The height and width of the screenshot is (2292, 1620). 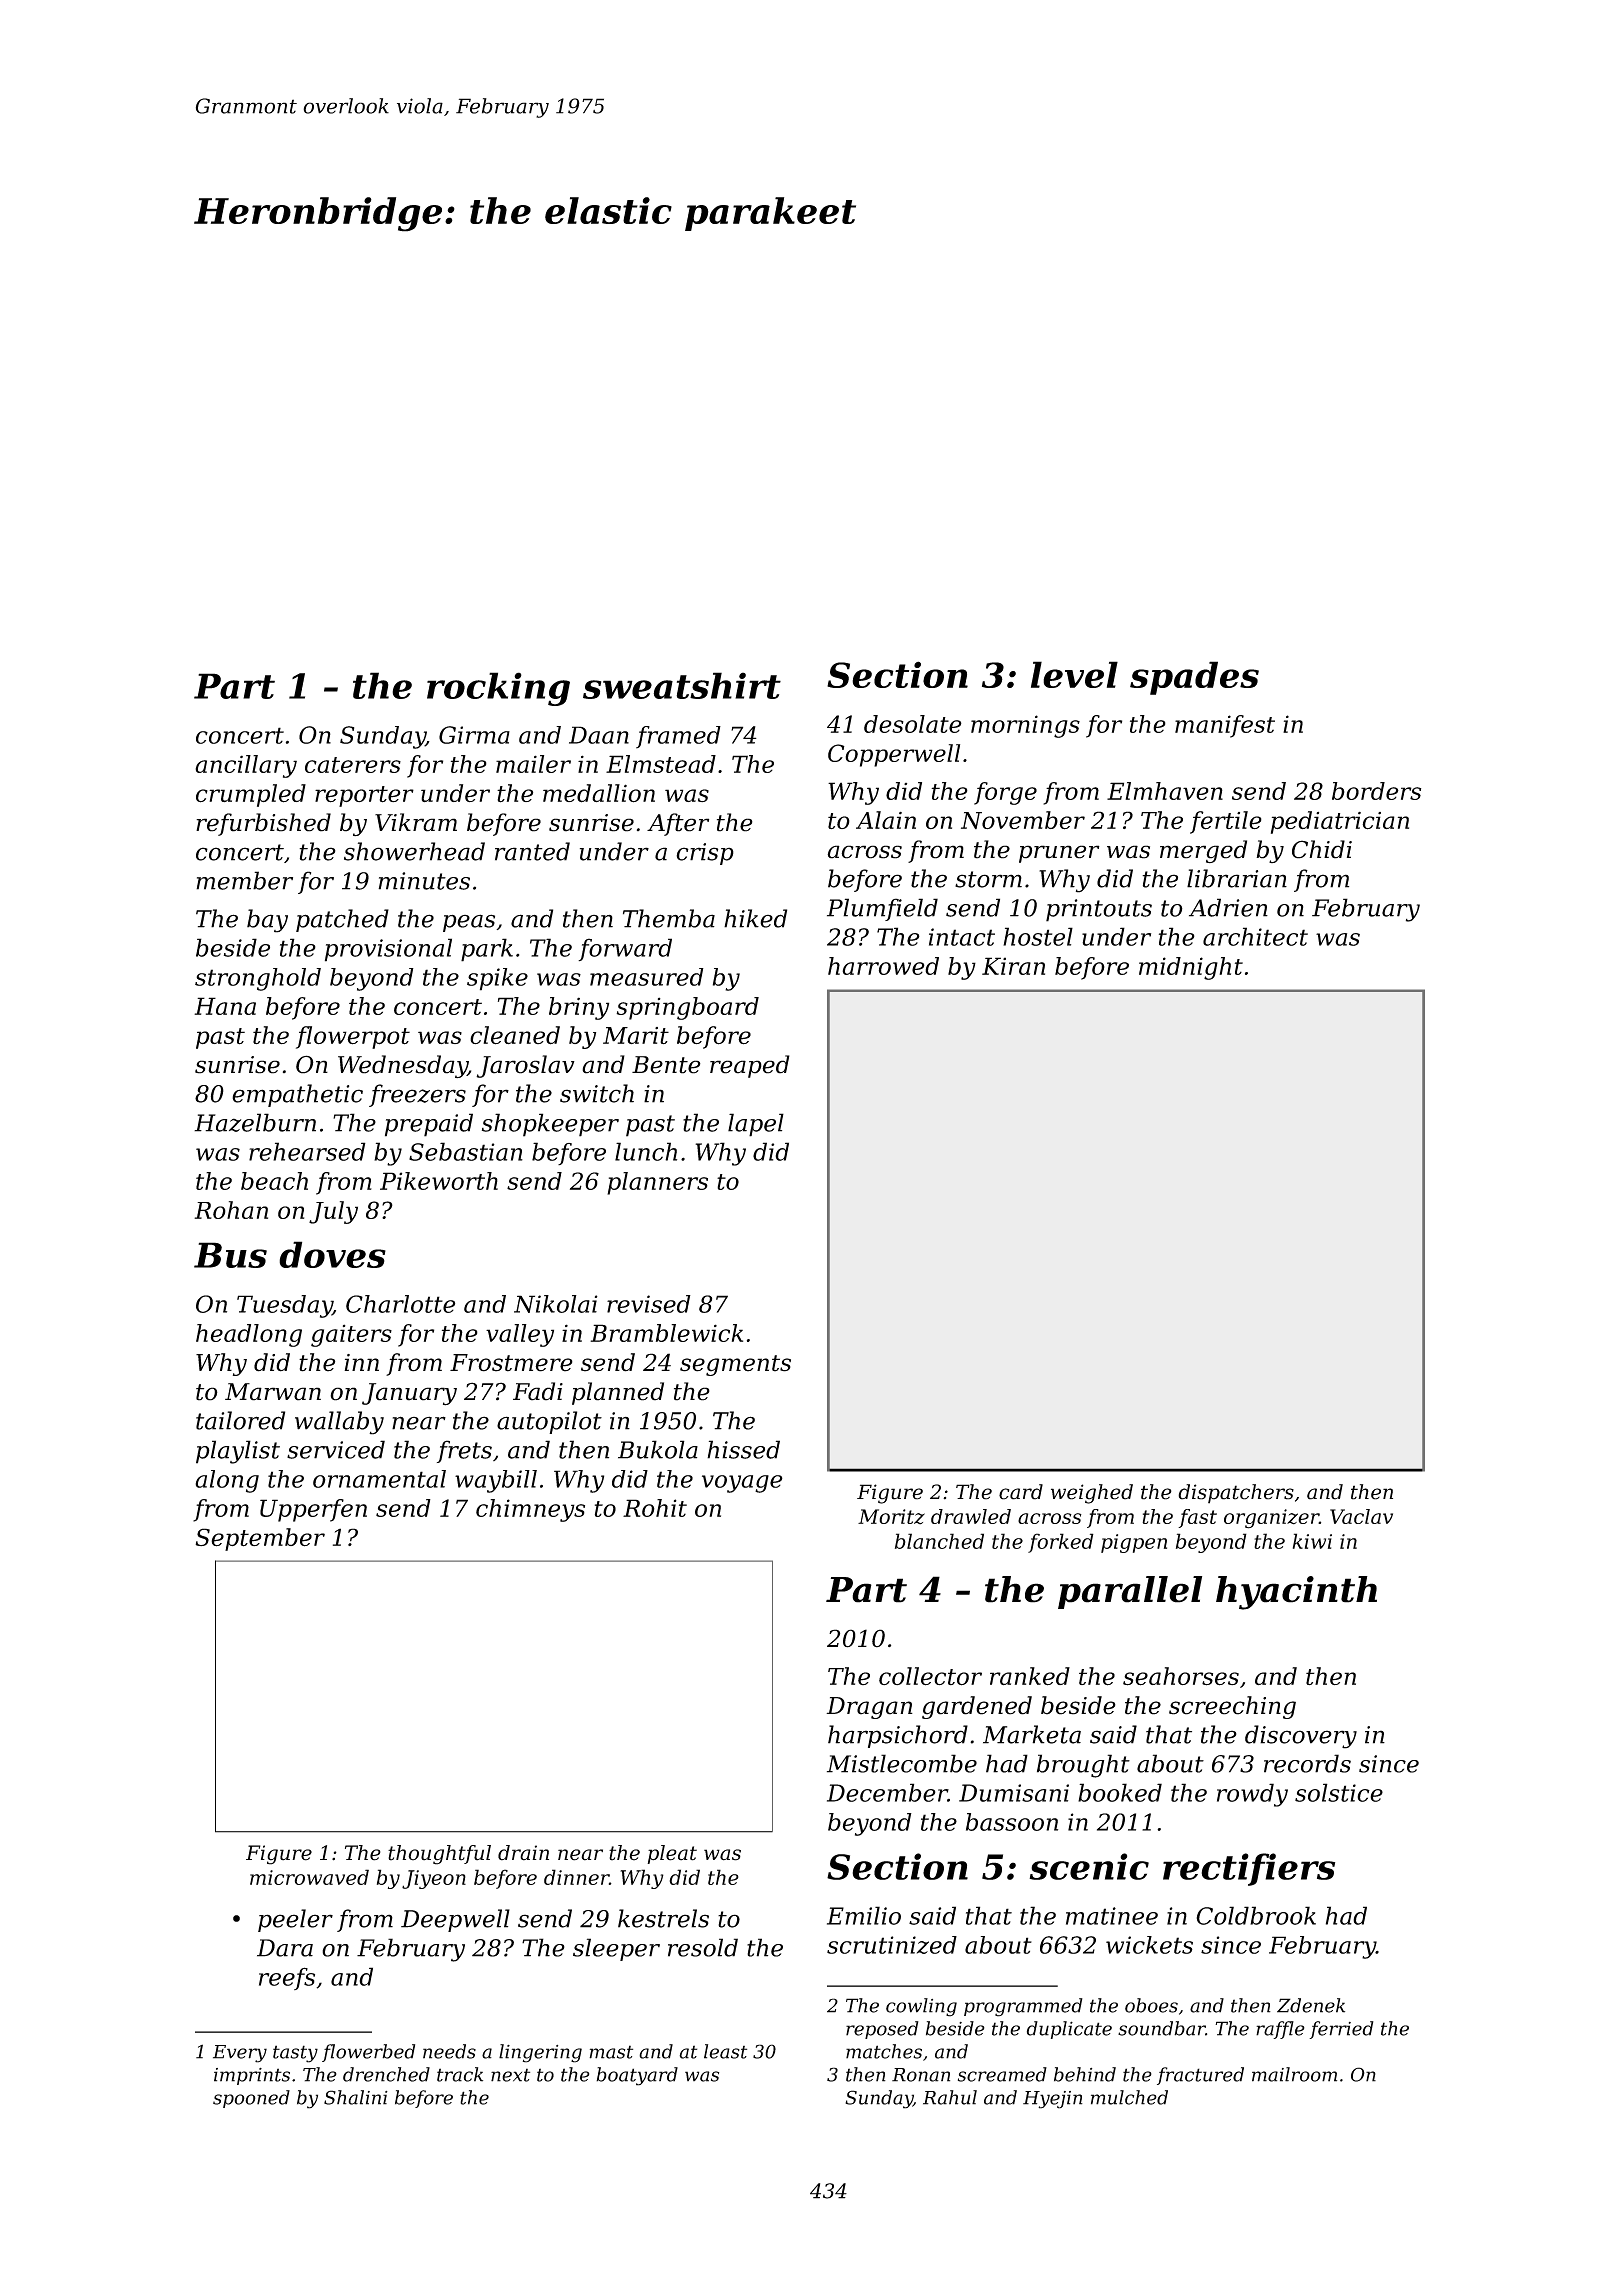 I want to click on rocking, so click(x=498, y=689).
